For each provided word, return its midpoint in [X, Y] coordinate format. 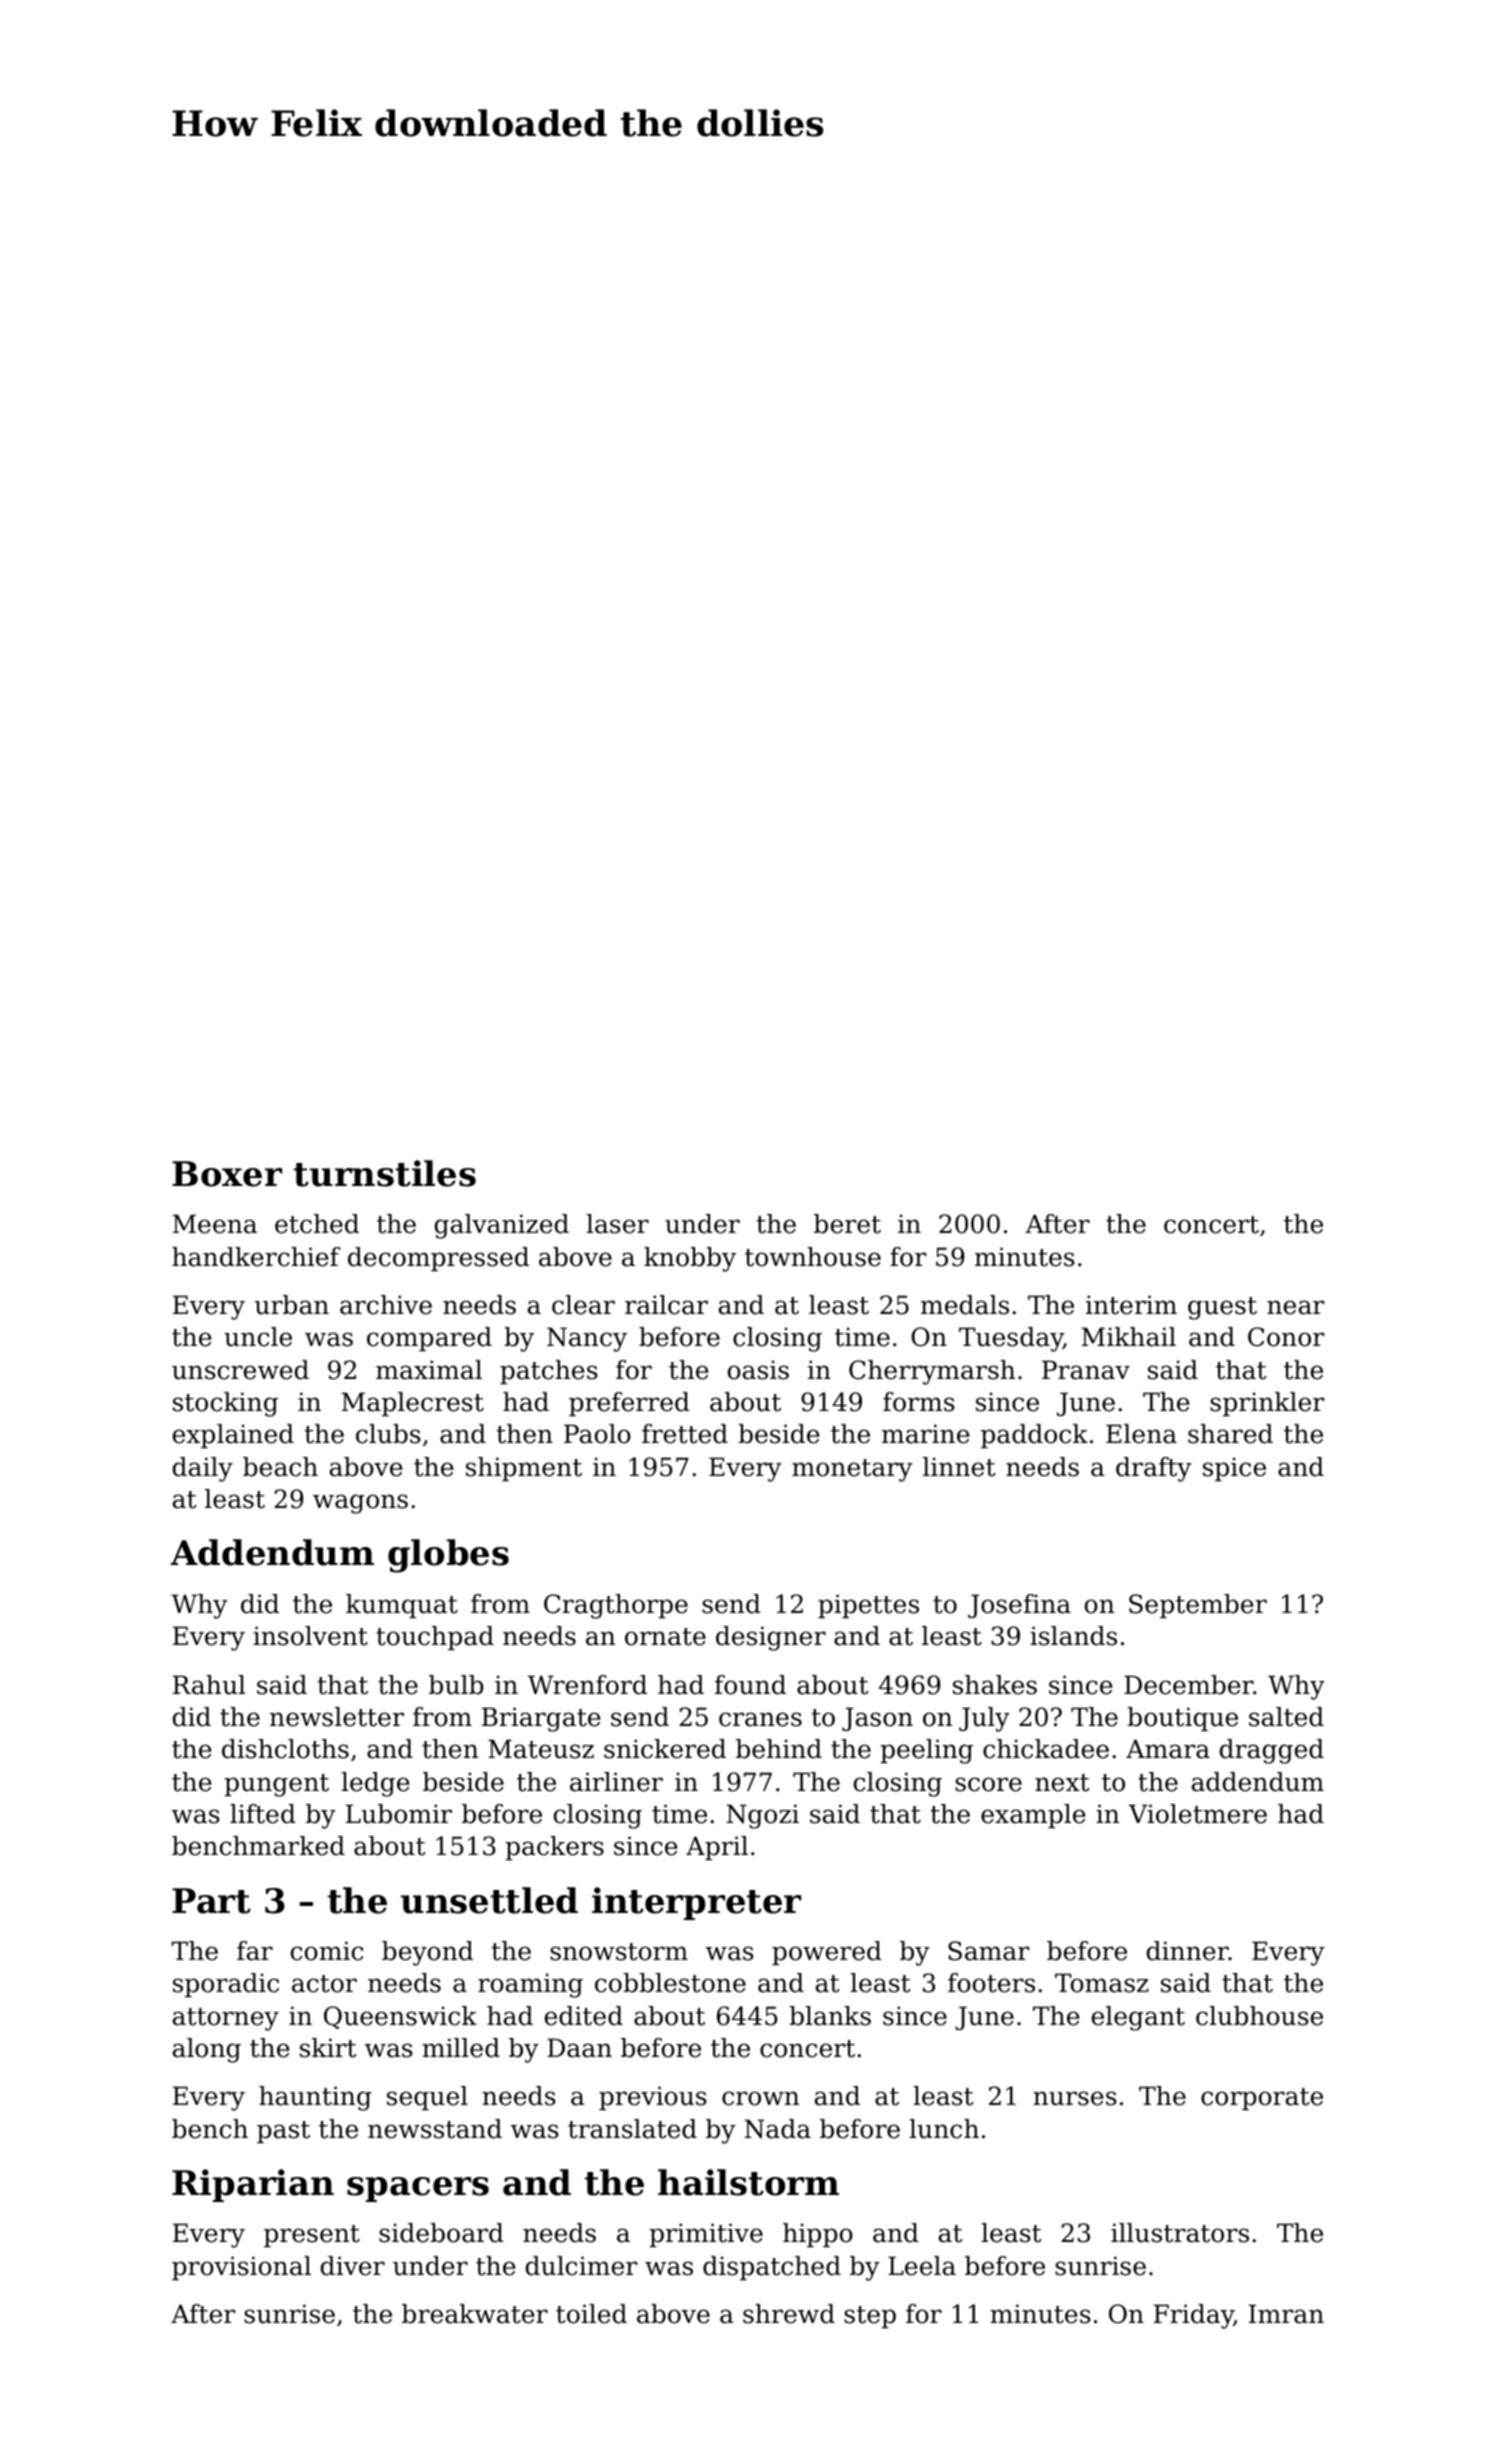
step [870, 2317]
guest [1222, 1308]
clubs [388, 1434]
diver [353, 2266]
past [283, 2132]
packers [554, 1848]
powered [827, 1953]
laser [617, 1224]
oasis [758, 1370]
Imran [1286, 2314]
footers [991, 1983]
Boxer [227, 1174]
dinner [1188, 1951]
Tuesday [1011, 1339]
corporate [1262, 2099]
